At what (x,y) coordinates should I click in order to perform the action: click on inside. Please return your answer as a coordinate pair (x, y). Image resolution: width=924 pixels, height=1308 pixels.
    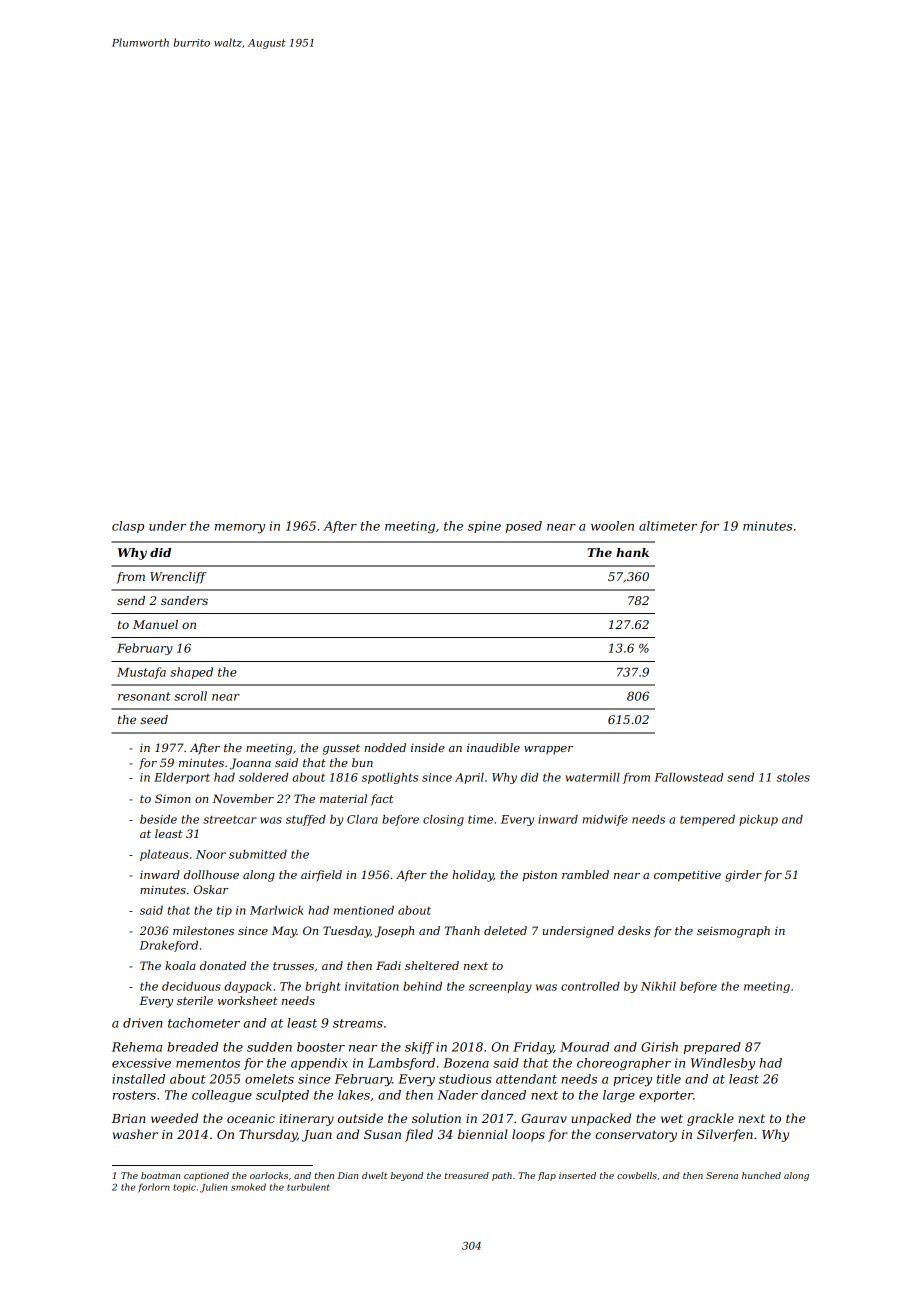
    Looking at the image, I should click on (428, 747).
